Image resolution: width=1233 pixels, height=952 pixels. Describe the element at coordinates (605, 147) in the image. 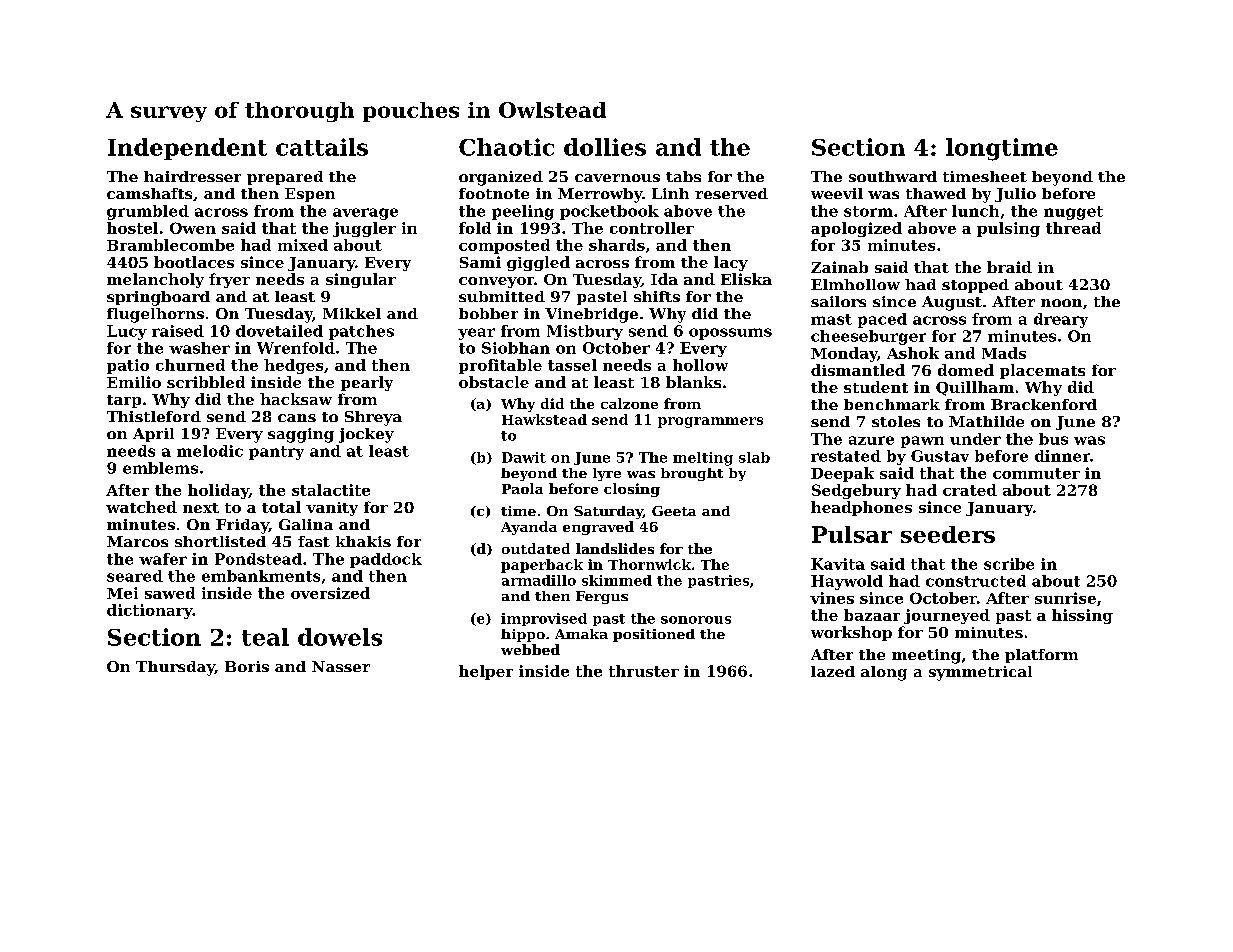

I see `dollies` at that location.
